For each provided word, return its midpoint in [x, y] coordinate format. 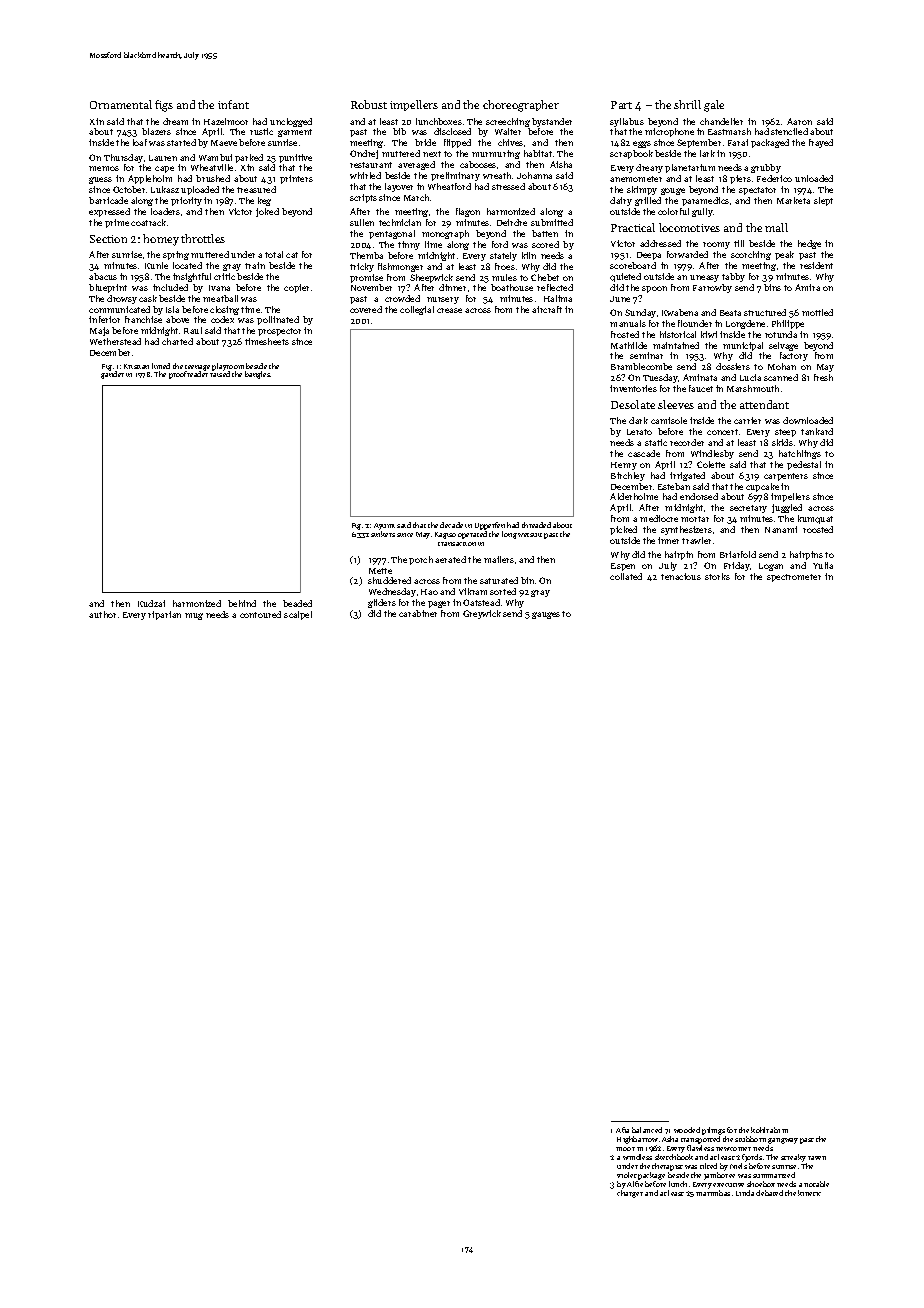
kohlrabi [765, 1130]
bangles [258, 375]
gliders [382, 603]
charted [177, 341]
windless [637, 1157]
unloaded [814, 178]
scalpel [298, 615]
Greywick [482, 614]
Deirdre [512, 222]
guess [100, 180]
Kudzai [151, 603]
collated [626, 576]
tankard [817, 431]
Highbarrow [637, 1140]
